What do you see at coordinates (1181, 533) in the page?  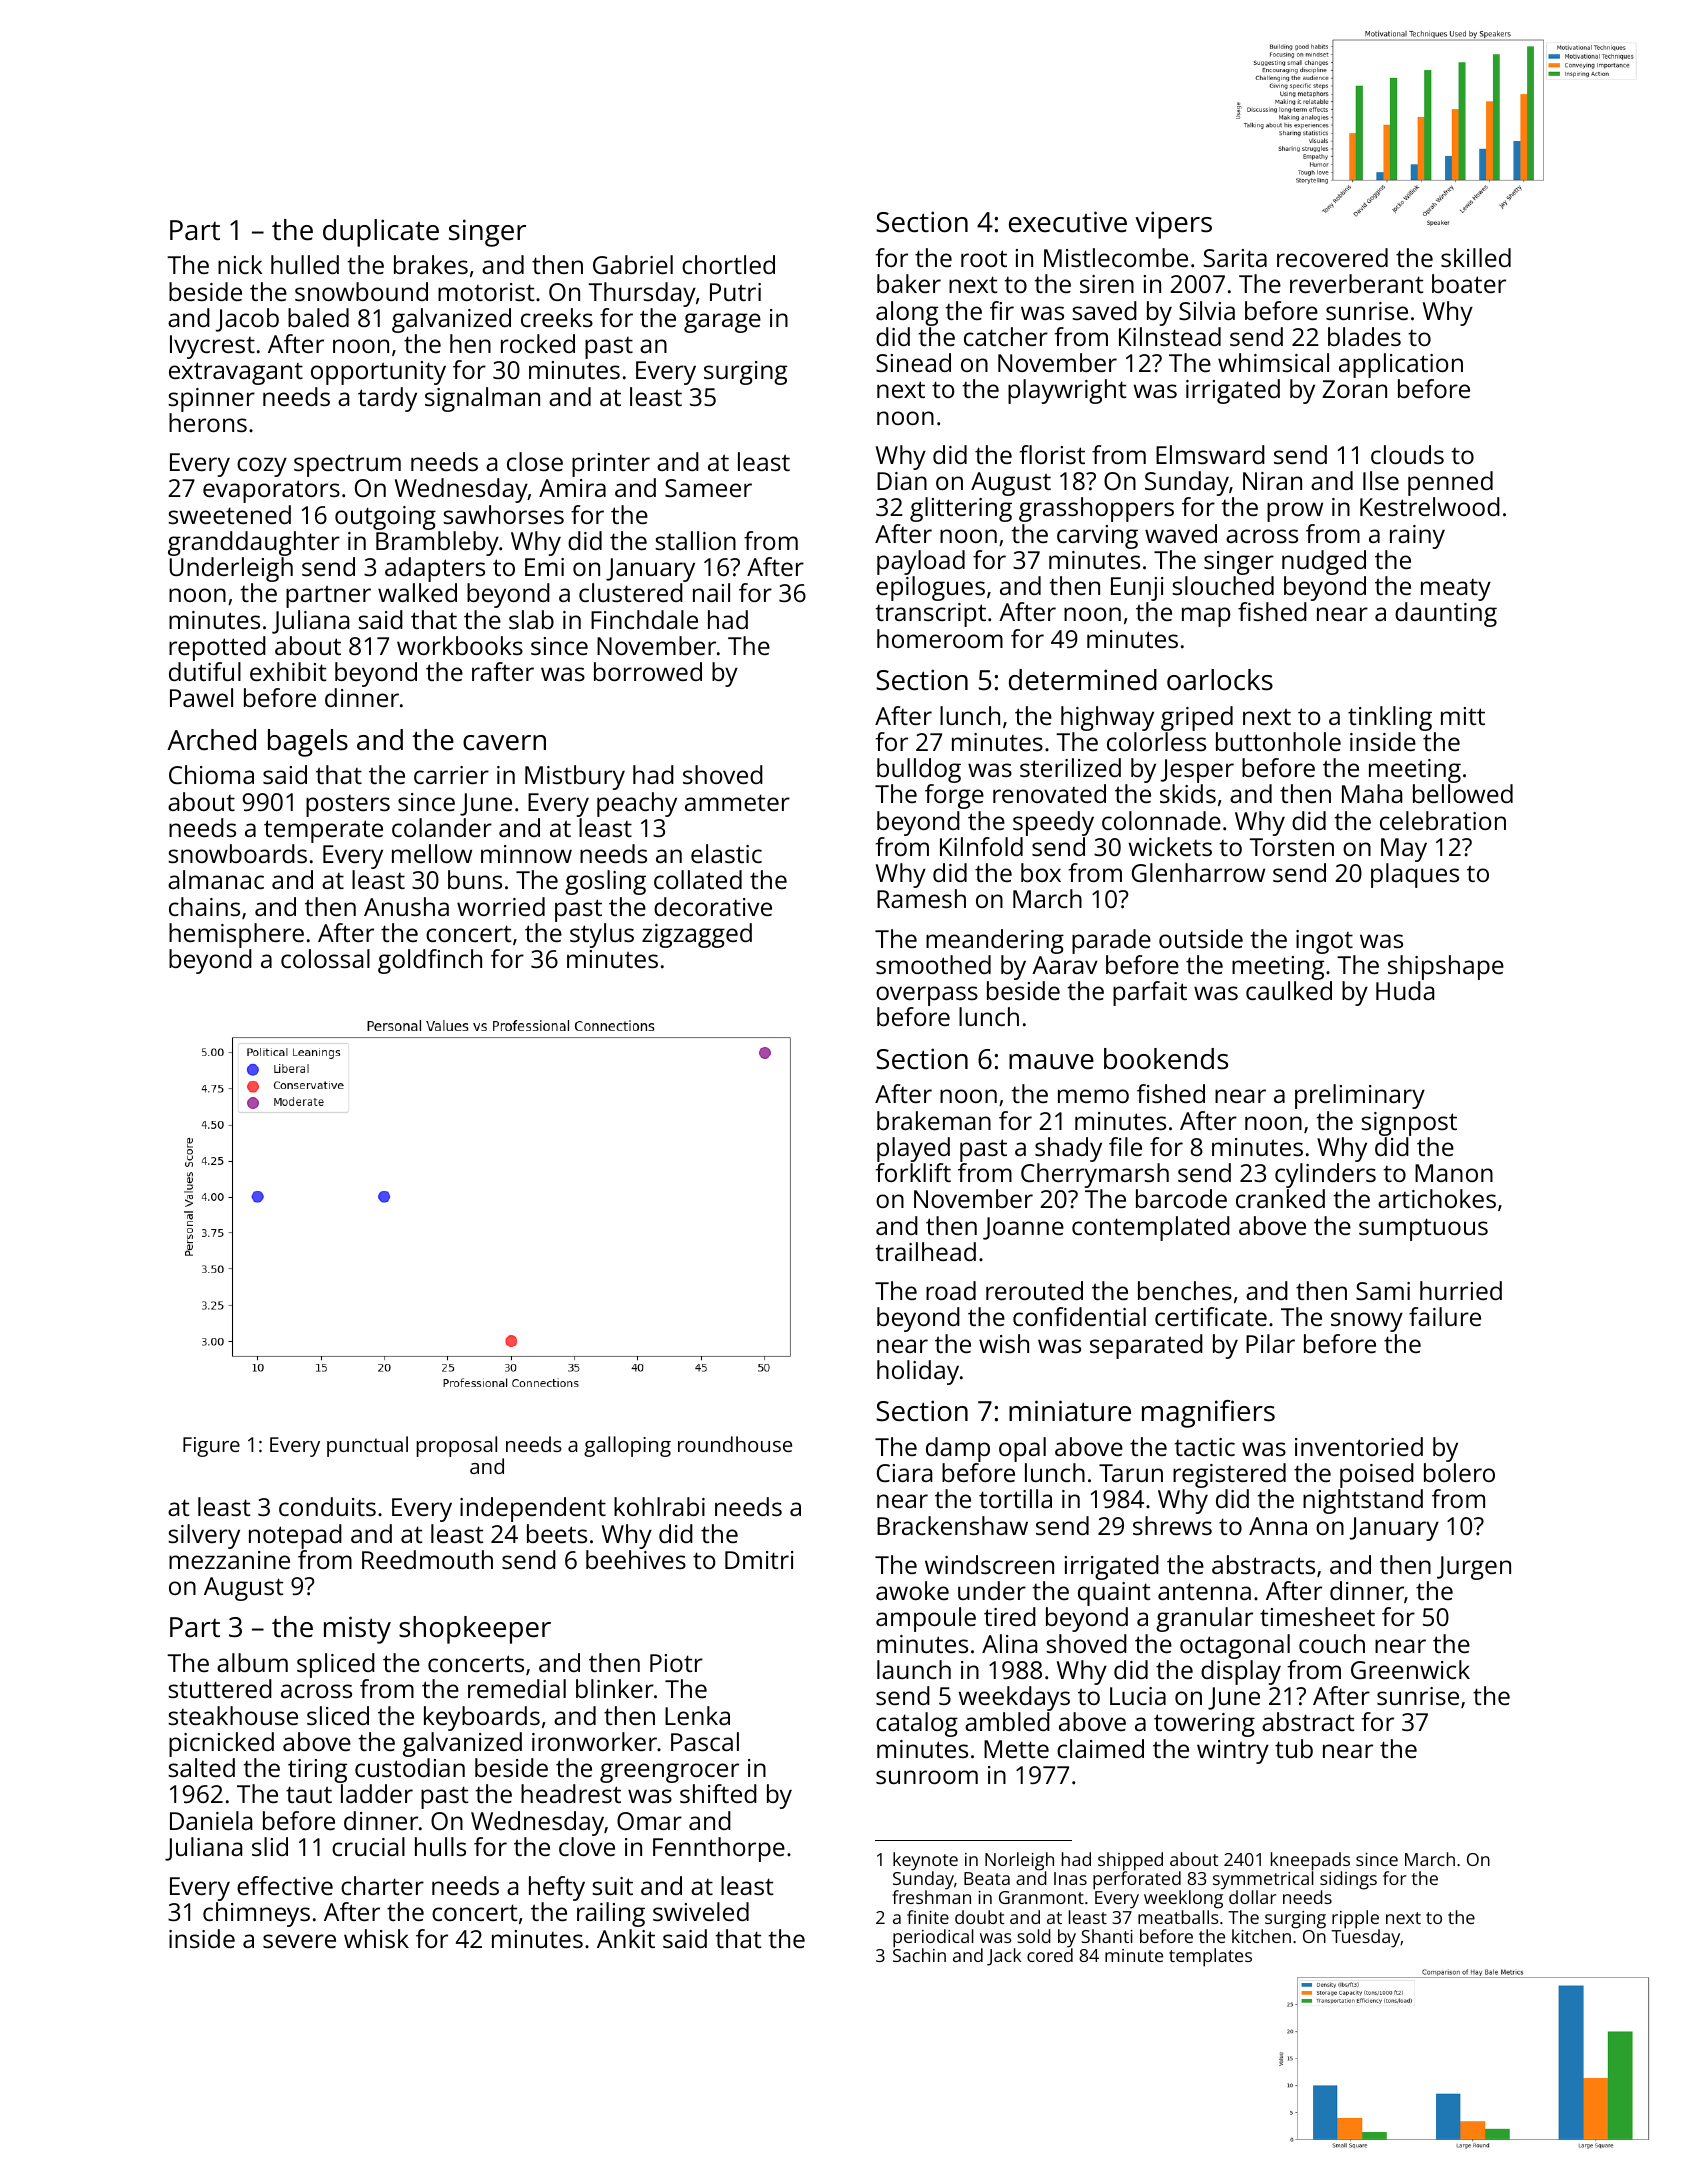 I see `waved` at bounding box center [1181, 533].
